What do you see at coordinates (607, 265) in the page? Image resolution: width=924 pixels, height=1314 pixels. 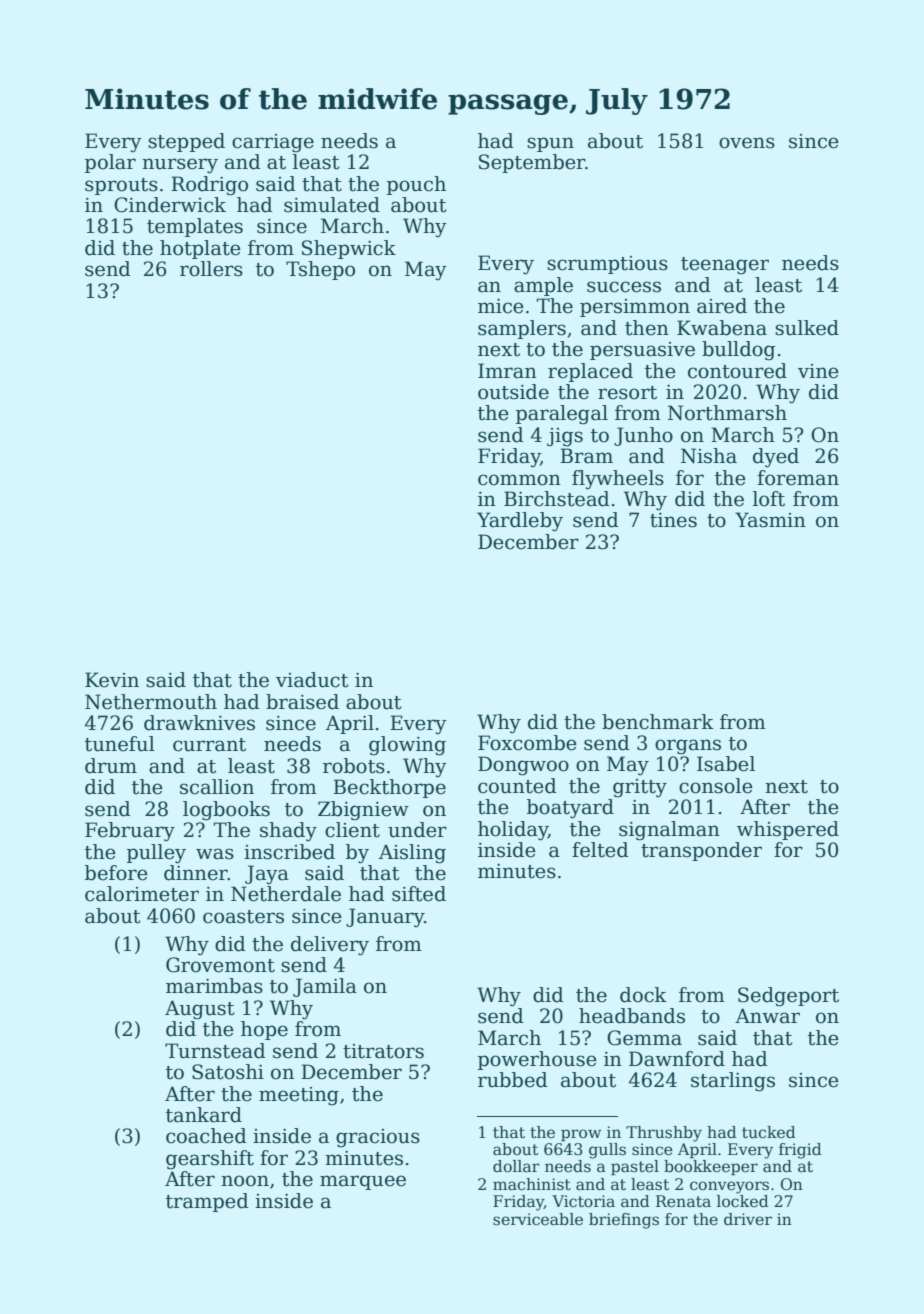 I see `scrumptious` at bounding box center [607, 265].
